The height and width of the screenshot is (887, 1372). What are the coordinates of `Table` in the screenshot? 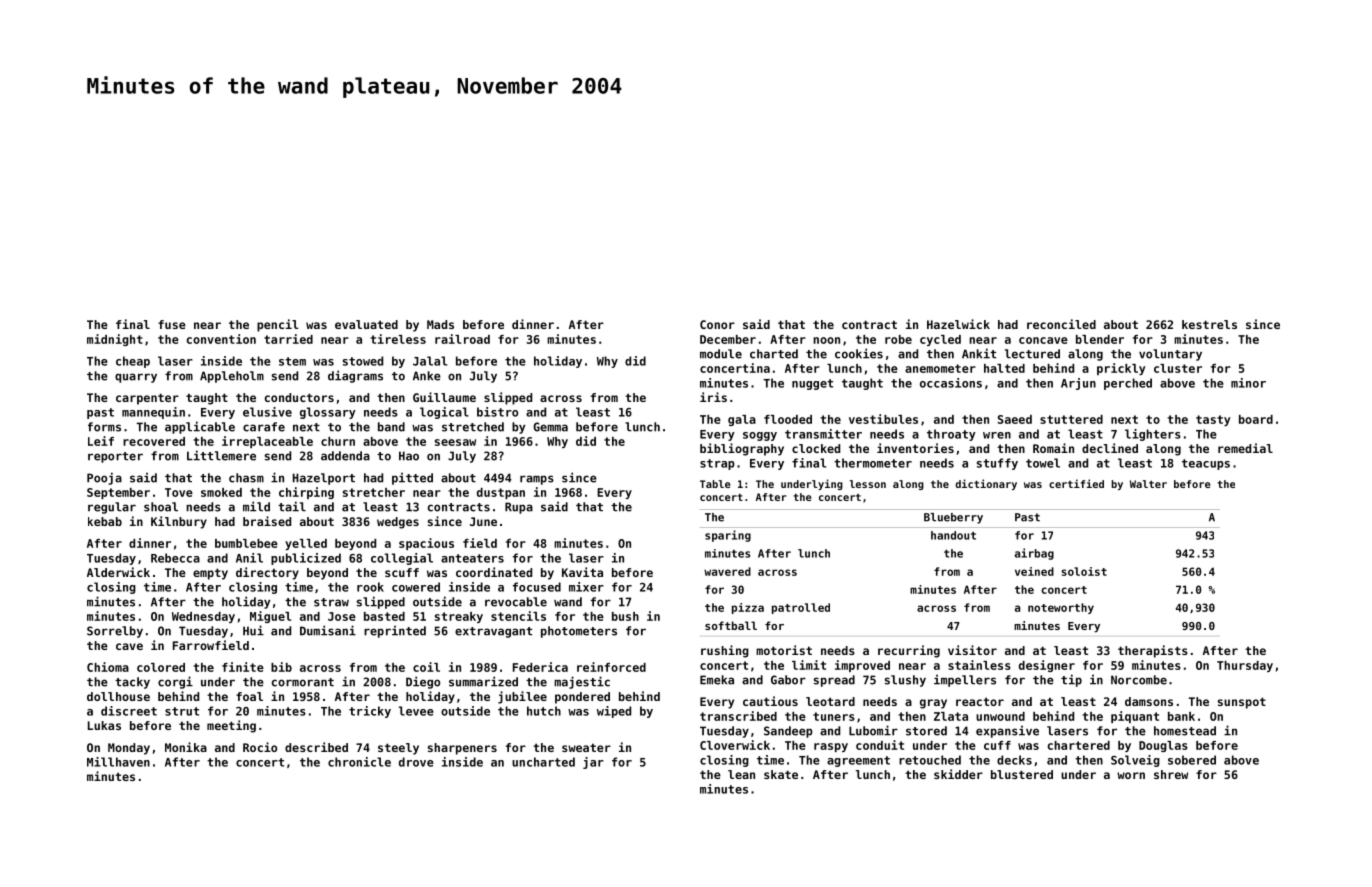 It's located at (715, 484).
